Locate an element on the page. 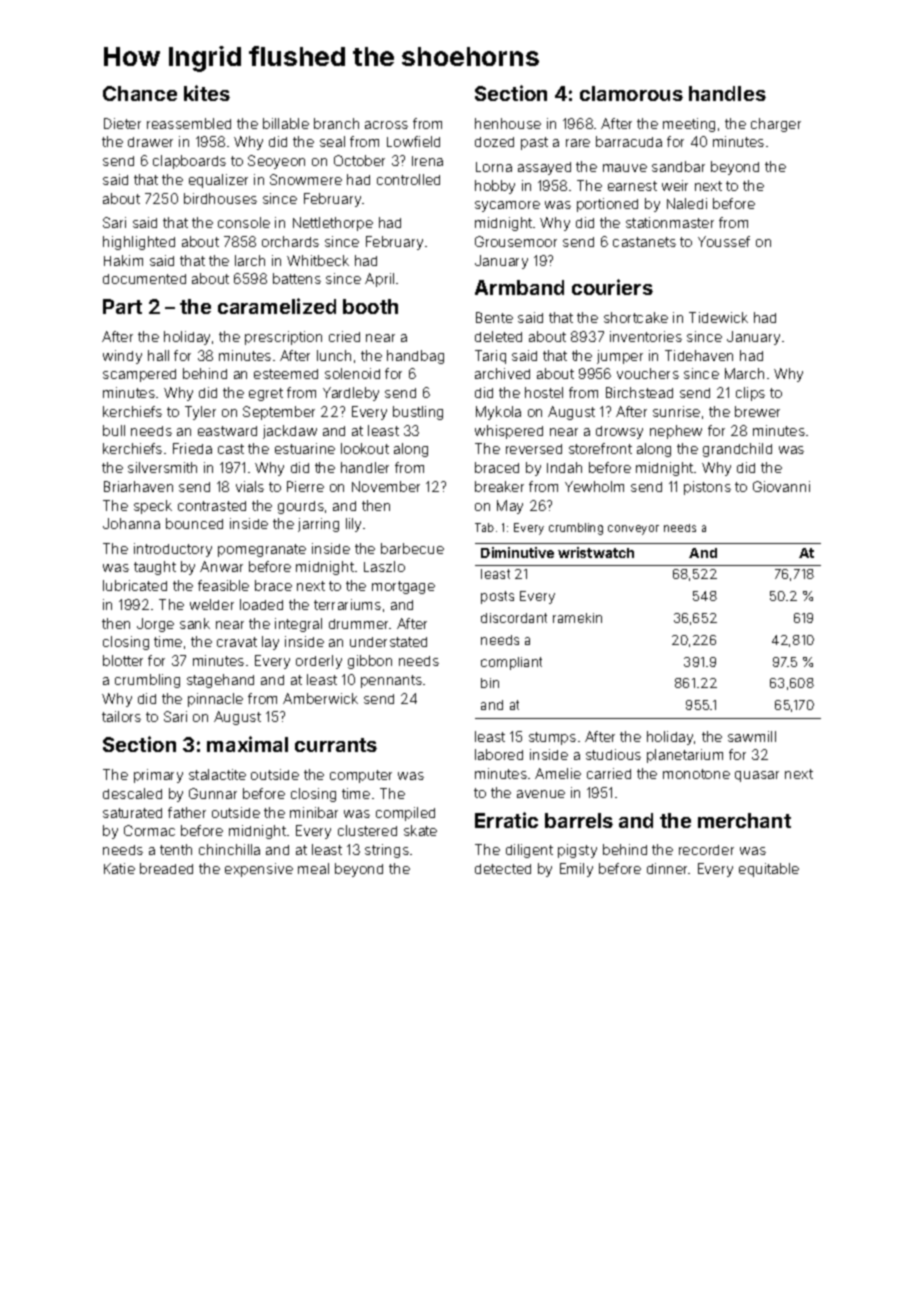 The image size is (924, 1308). henhouse is located at coordinates (508, 123).
